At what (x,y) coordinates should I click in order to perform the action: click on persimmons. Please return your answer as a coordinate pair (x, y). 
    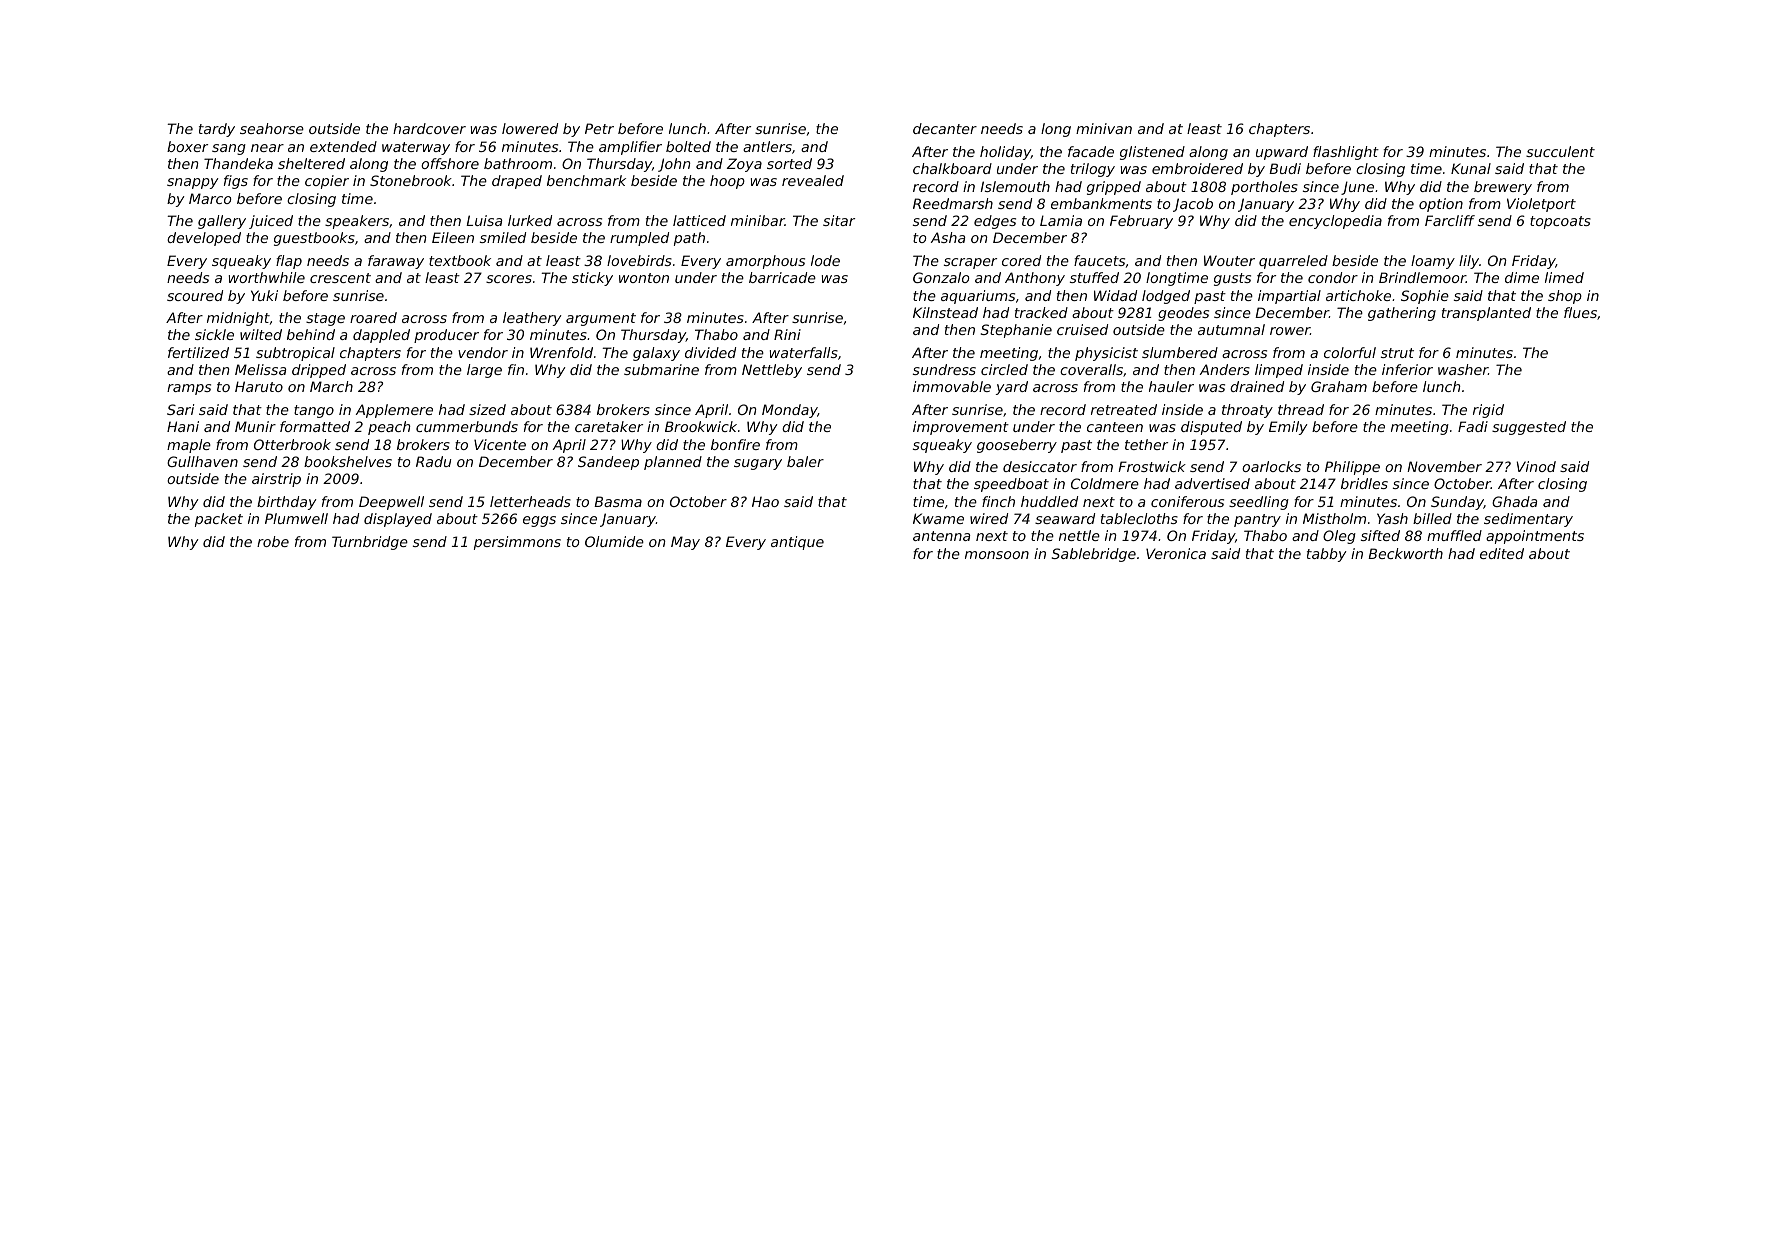
    Looking at the image, I should click on (517, 543).
